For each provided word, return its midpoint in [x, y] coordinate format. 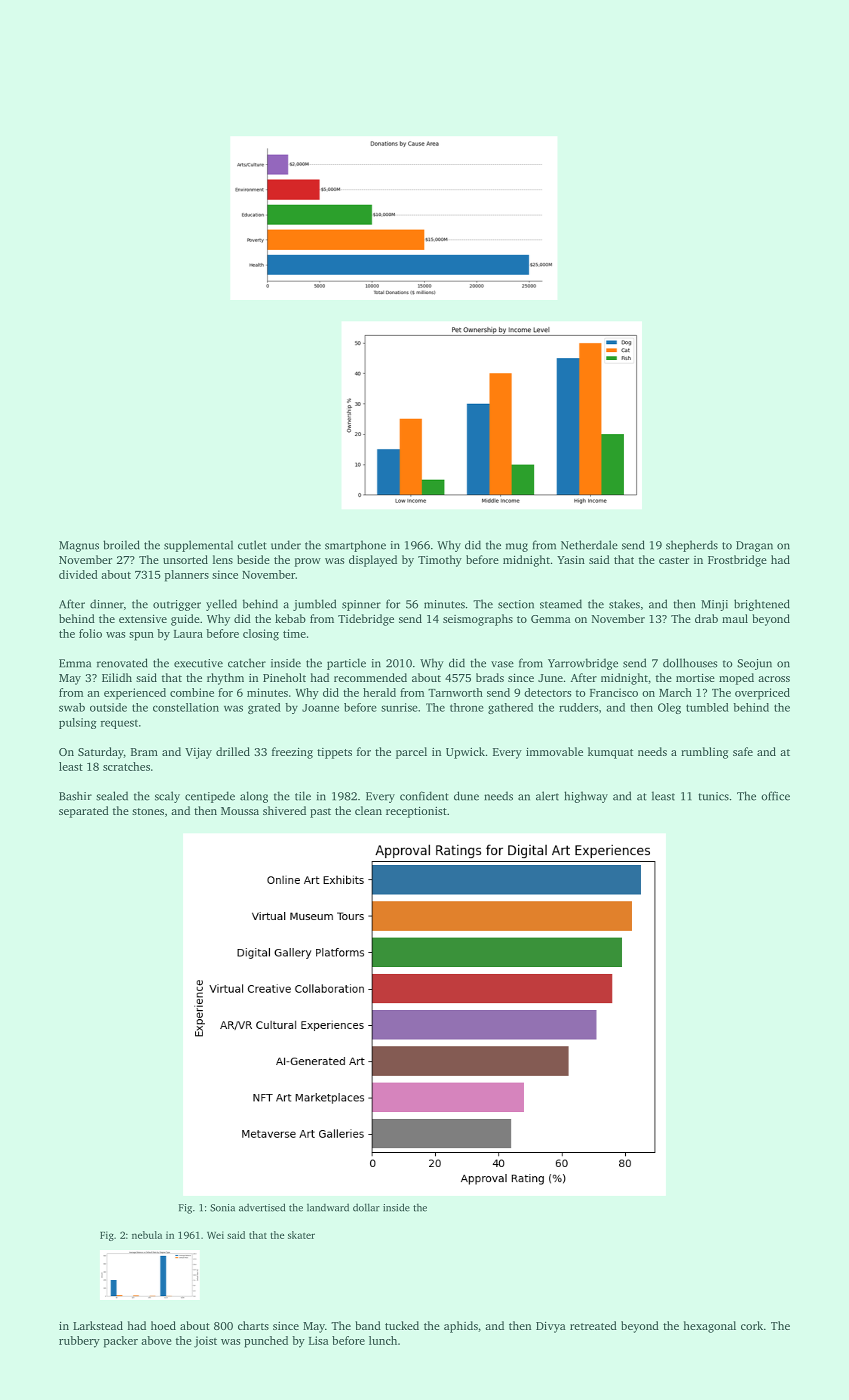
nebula [147, 1235]
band [368, 1325]
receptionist [416, 812]
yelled [221, 605]
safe [743, 751]
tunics [713, 796]
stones [148, 811]
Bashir [75, 796]
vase [502, 664]
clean [368, 810]
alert [547, 796]
